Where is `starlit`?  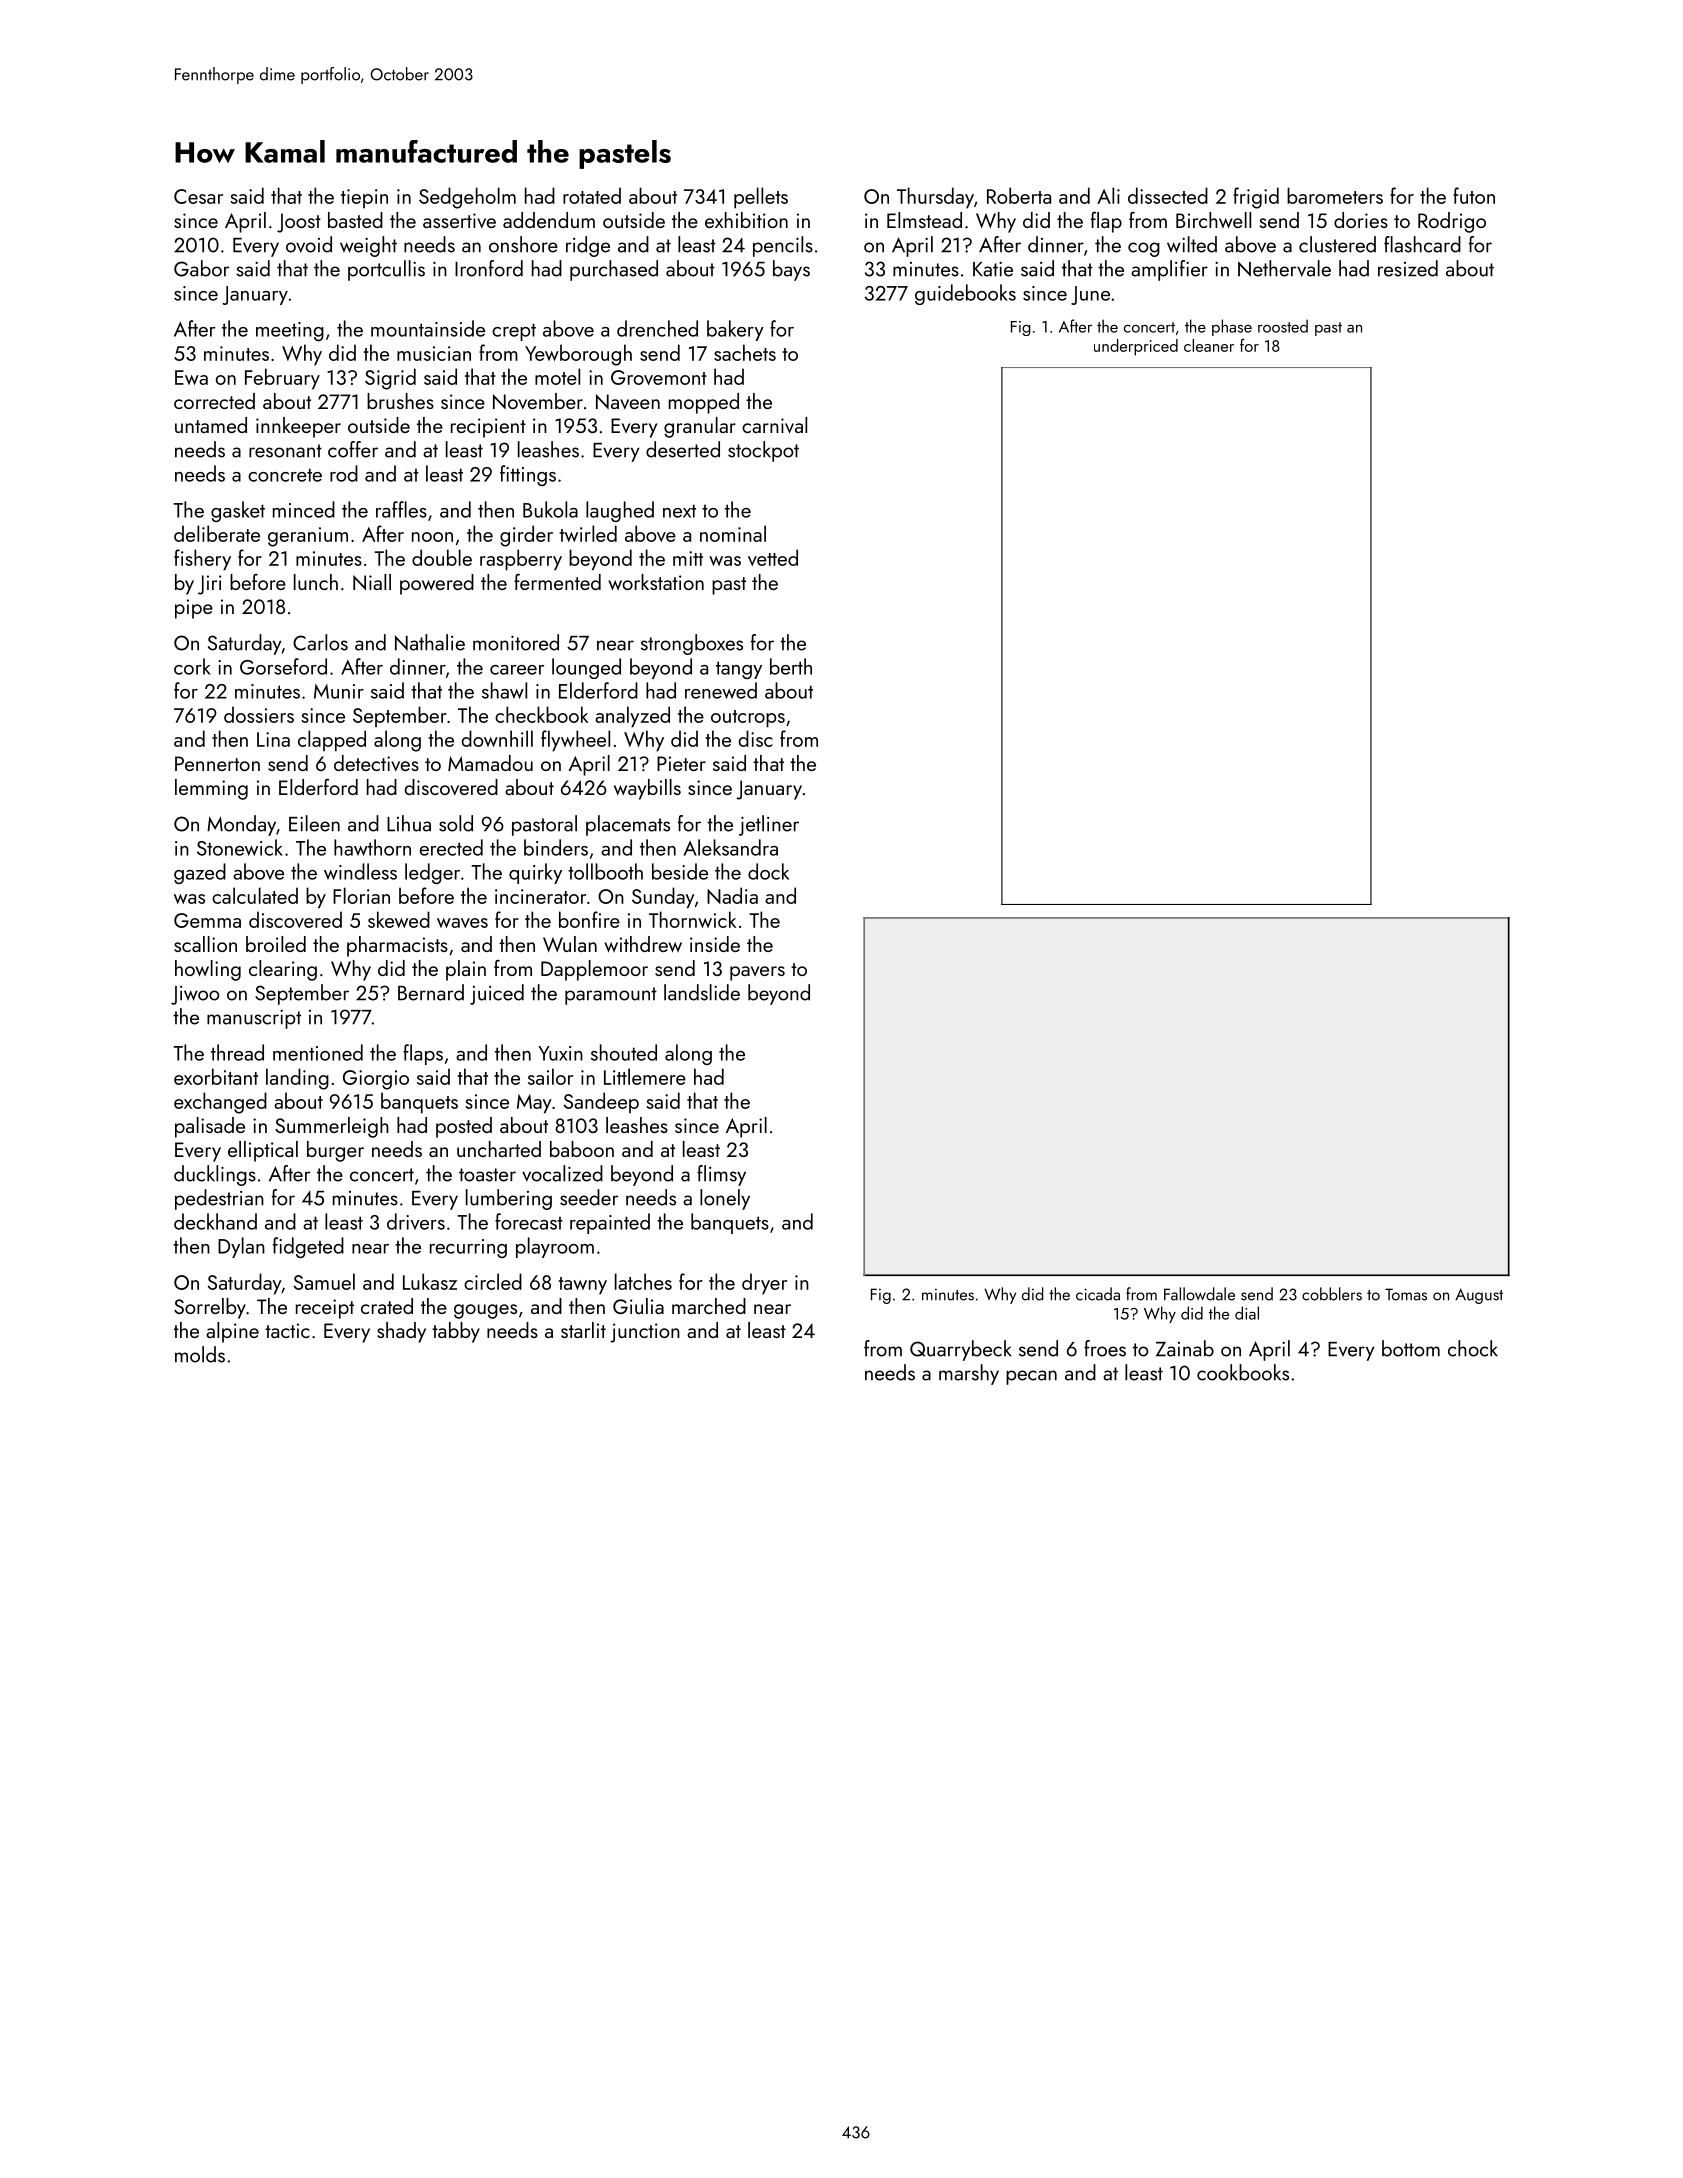 starlit is located at coordinates (583, 1330).
